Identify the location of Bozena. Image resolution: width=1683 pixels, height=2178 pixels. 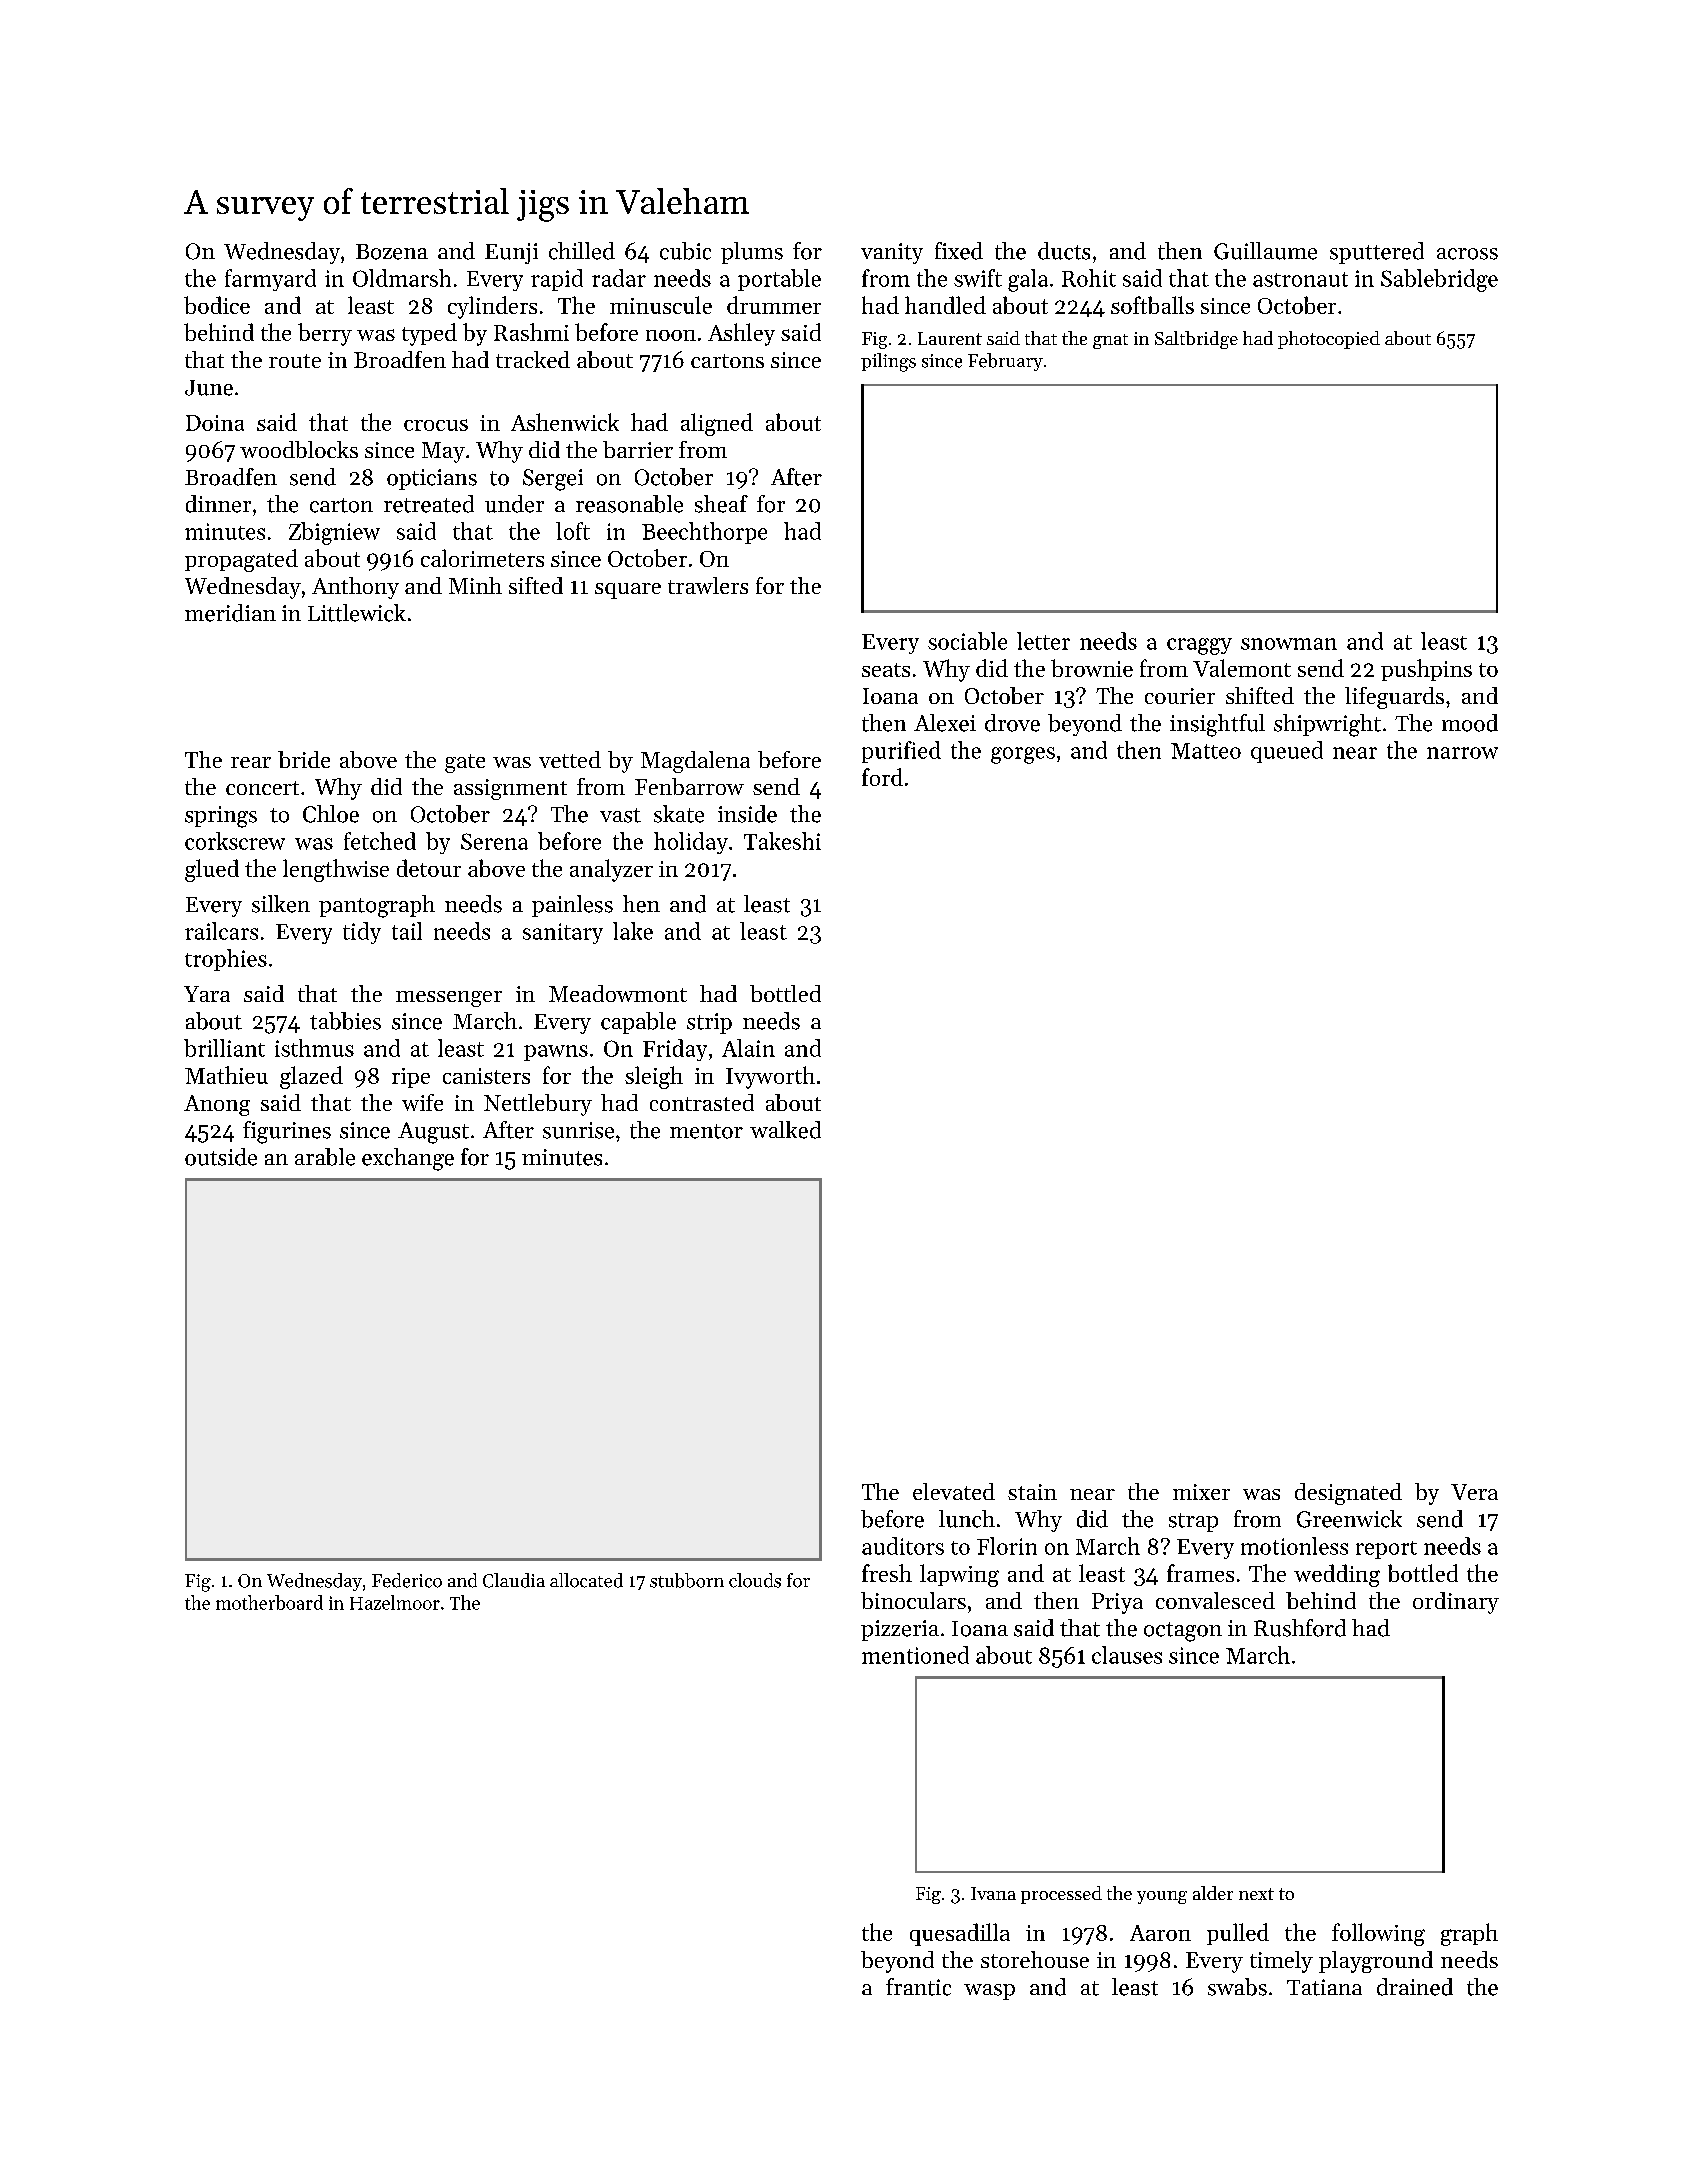
(392, 252).
